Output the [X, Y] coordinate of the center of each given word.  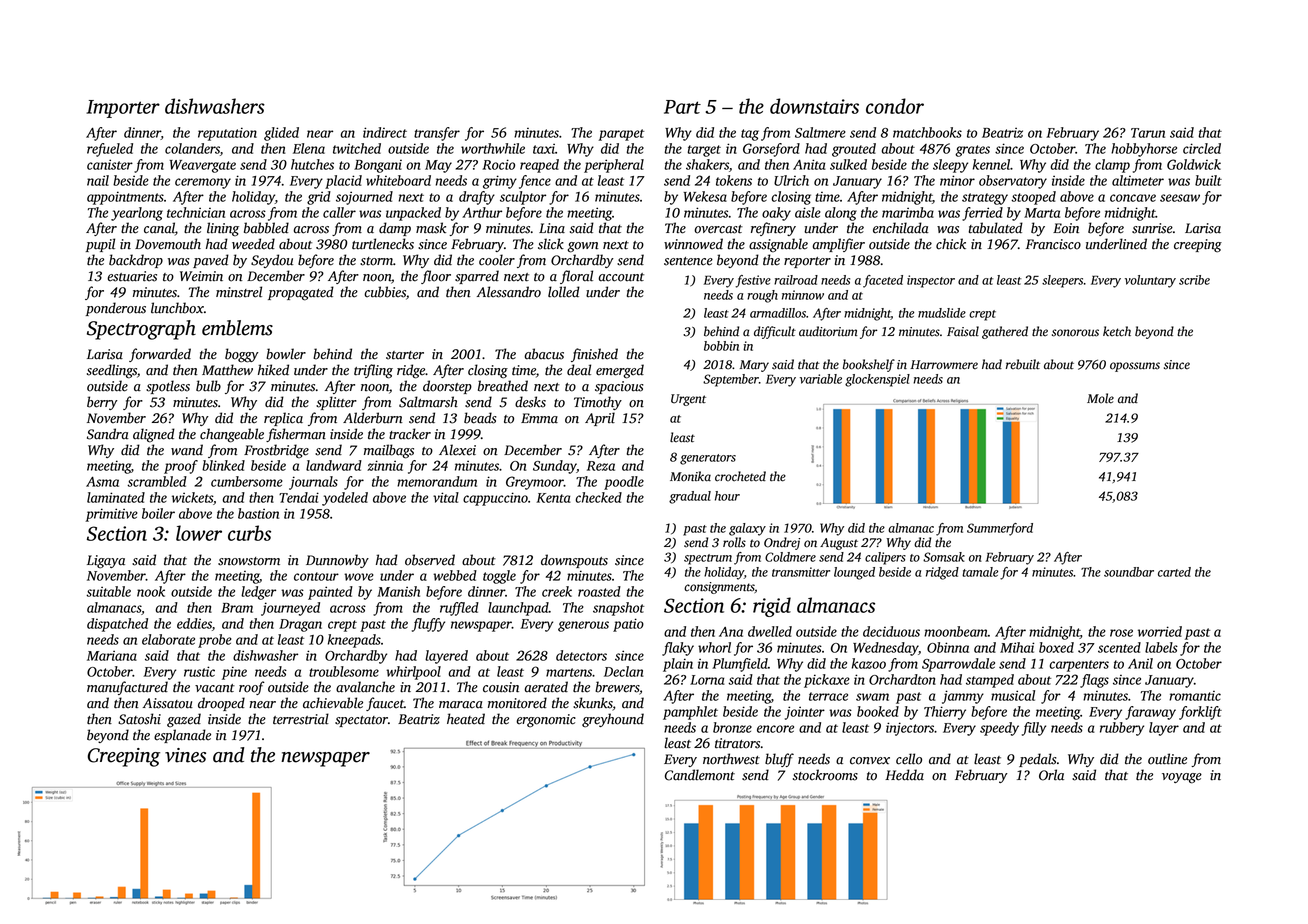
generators [708, 459]
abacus [544, 354]
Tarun [1148, 133]
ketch [1117, 331]
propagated [301, 293]
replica [283, 419]
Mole [1100, 398]
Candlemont [700, 775]
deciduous [891, 631]
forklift [1200, 713]
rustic [199, 671]
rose [1121, 633]
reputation [227, 134]
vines [185, 755]
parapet [621, 135]
